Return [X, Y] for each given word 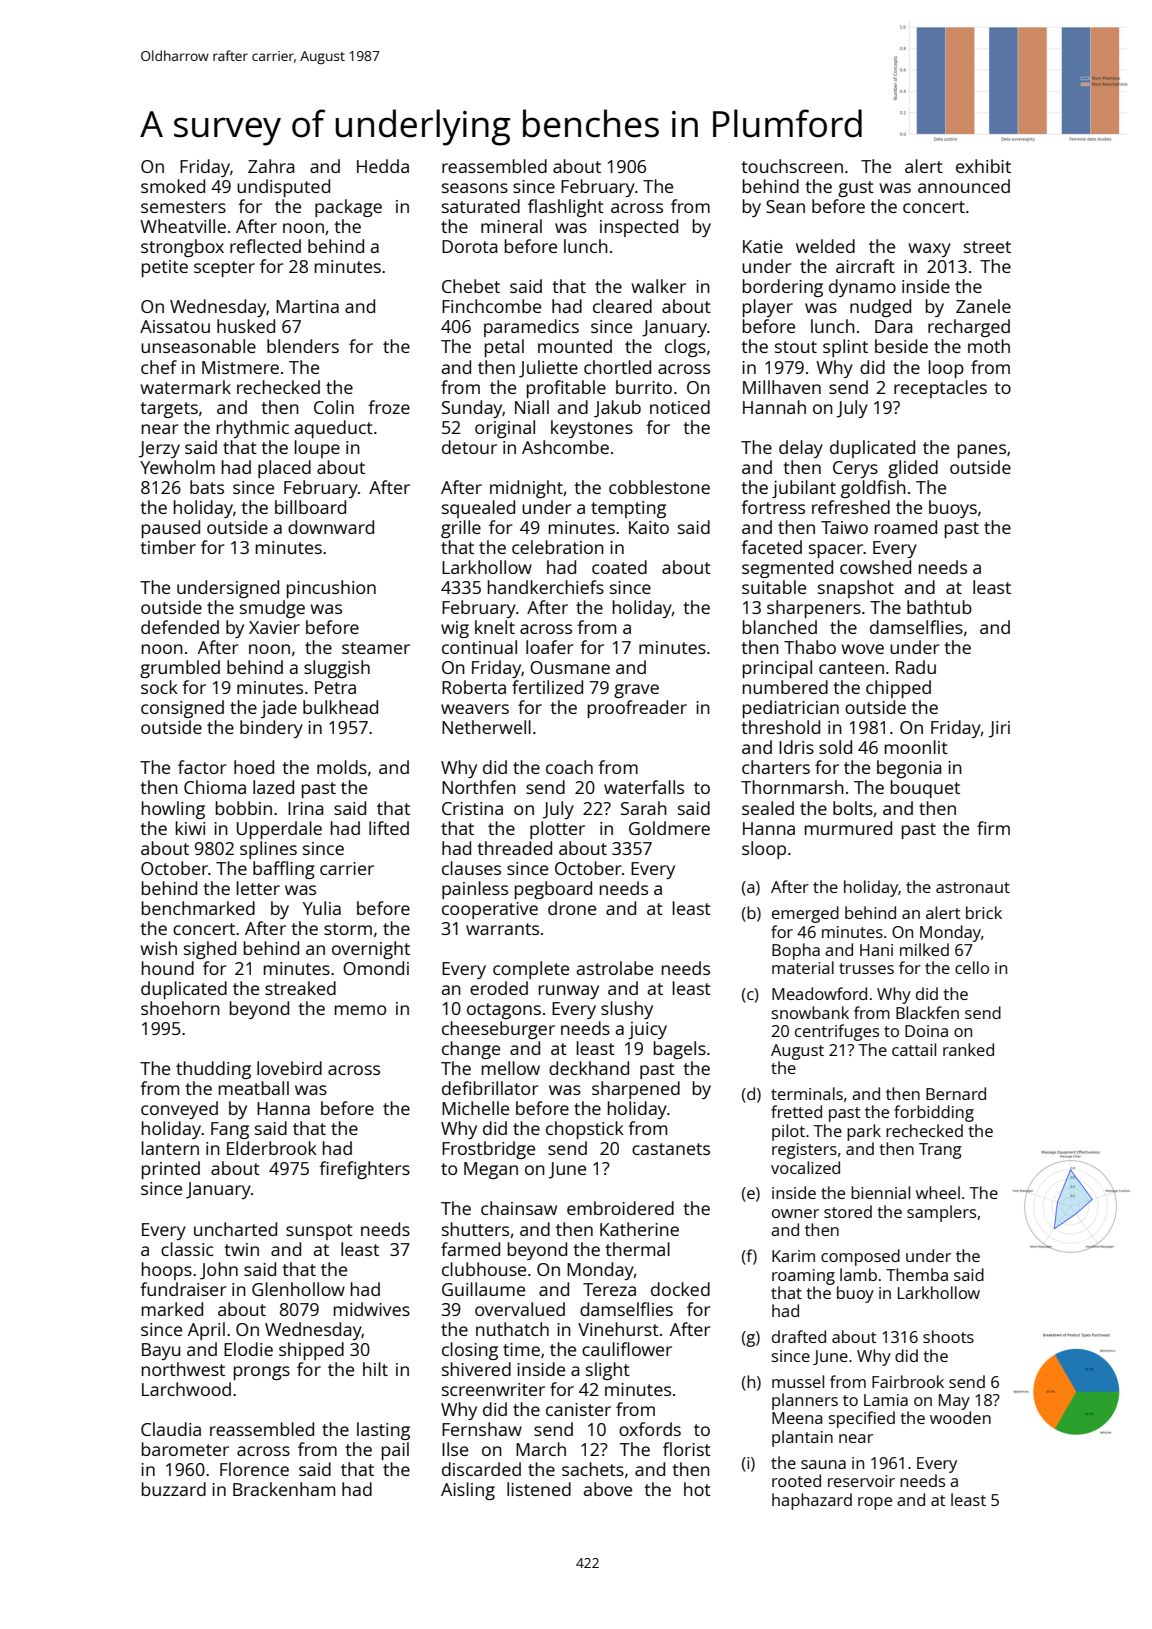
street [987, 247]
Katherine [639, 1229]
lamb [858, 1274]
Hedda [383, 166]
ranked [968, 1049]
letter [258, 888]
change [471, 1050]
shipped [311, 1351]
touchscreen [792, 166]
